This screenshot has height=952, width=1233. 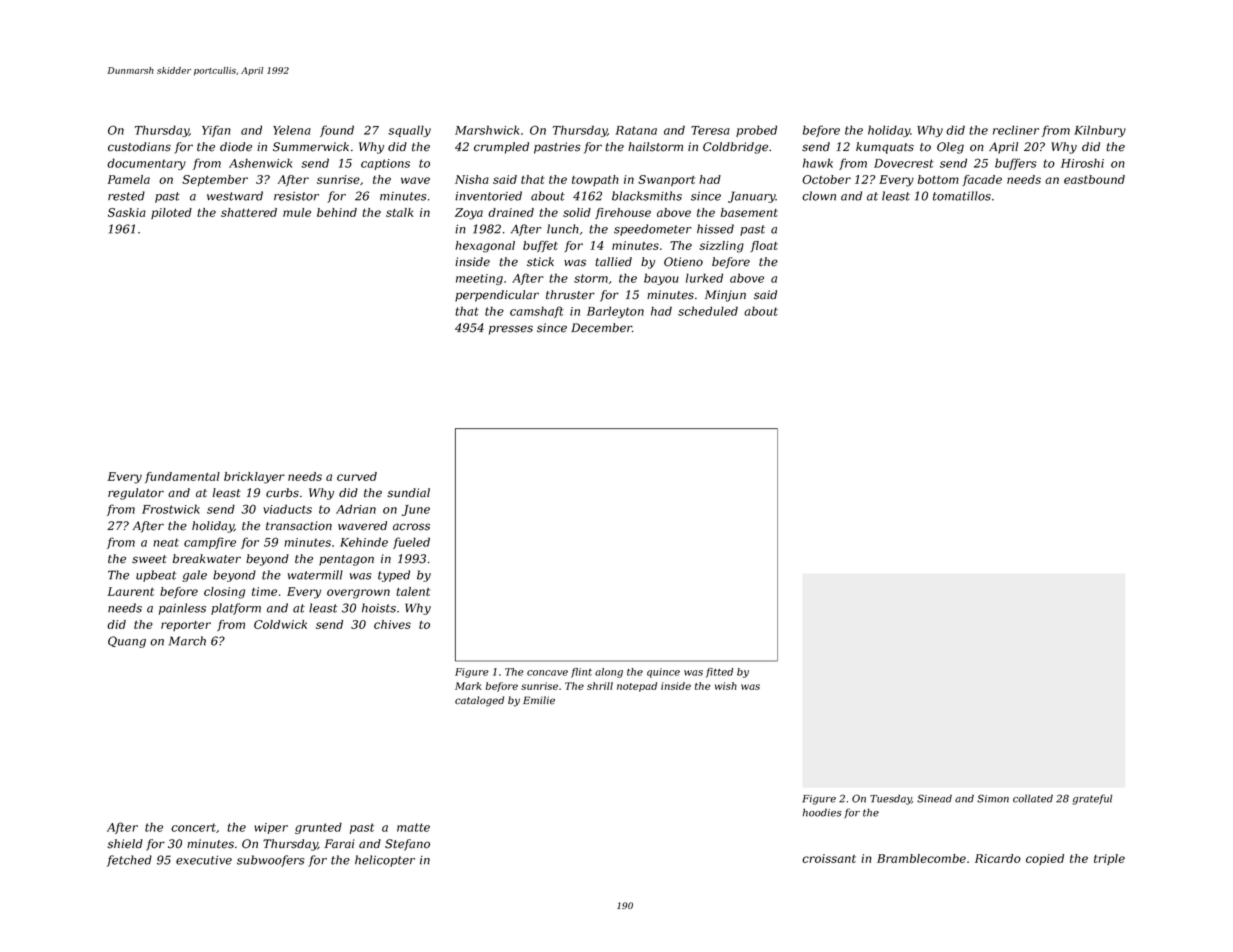 I want to click on Sinead, so click(x=934, y=798).
